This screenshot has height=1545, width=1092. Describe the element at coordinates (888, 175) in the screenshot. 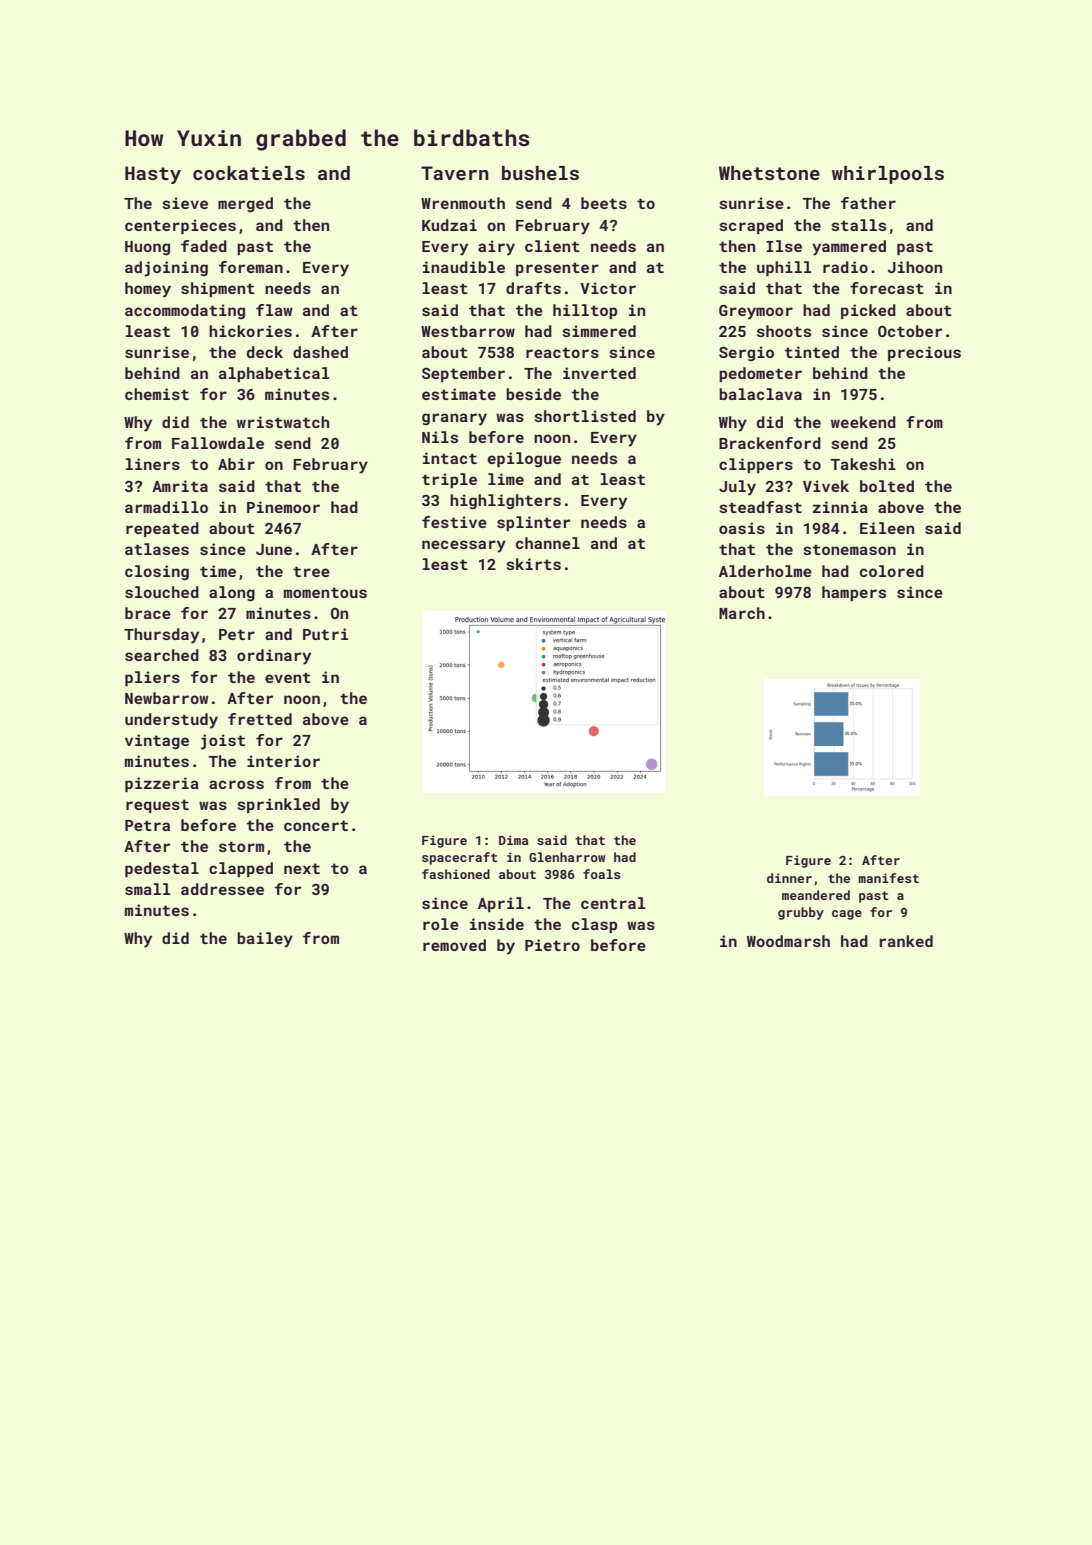

I see `whirlpools` at that location.
